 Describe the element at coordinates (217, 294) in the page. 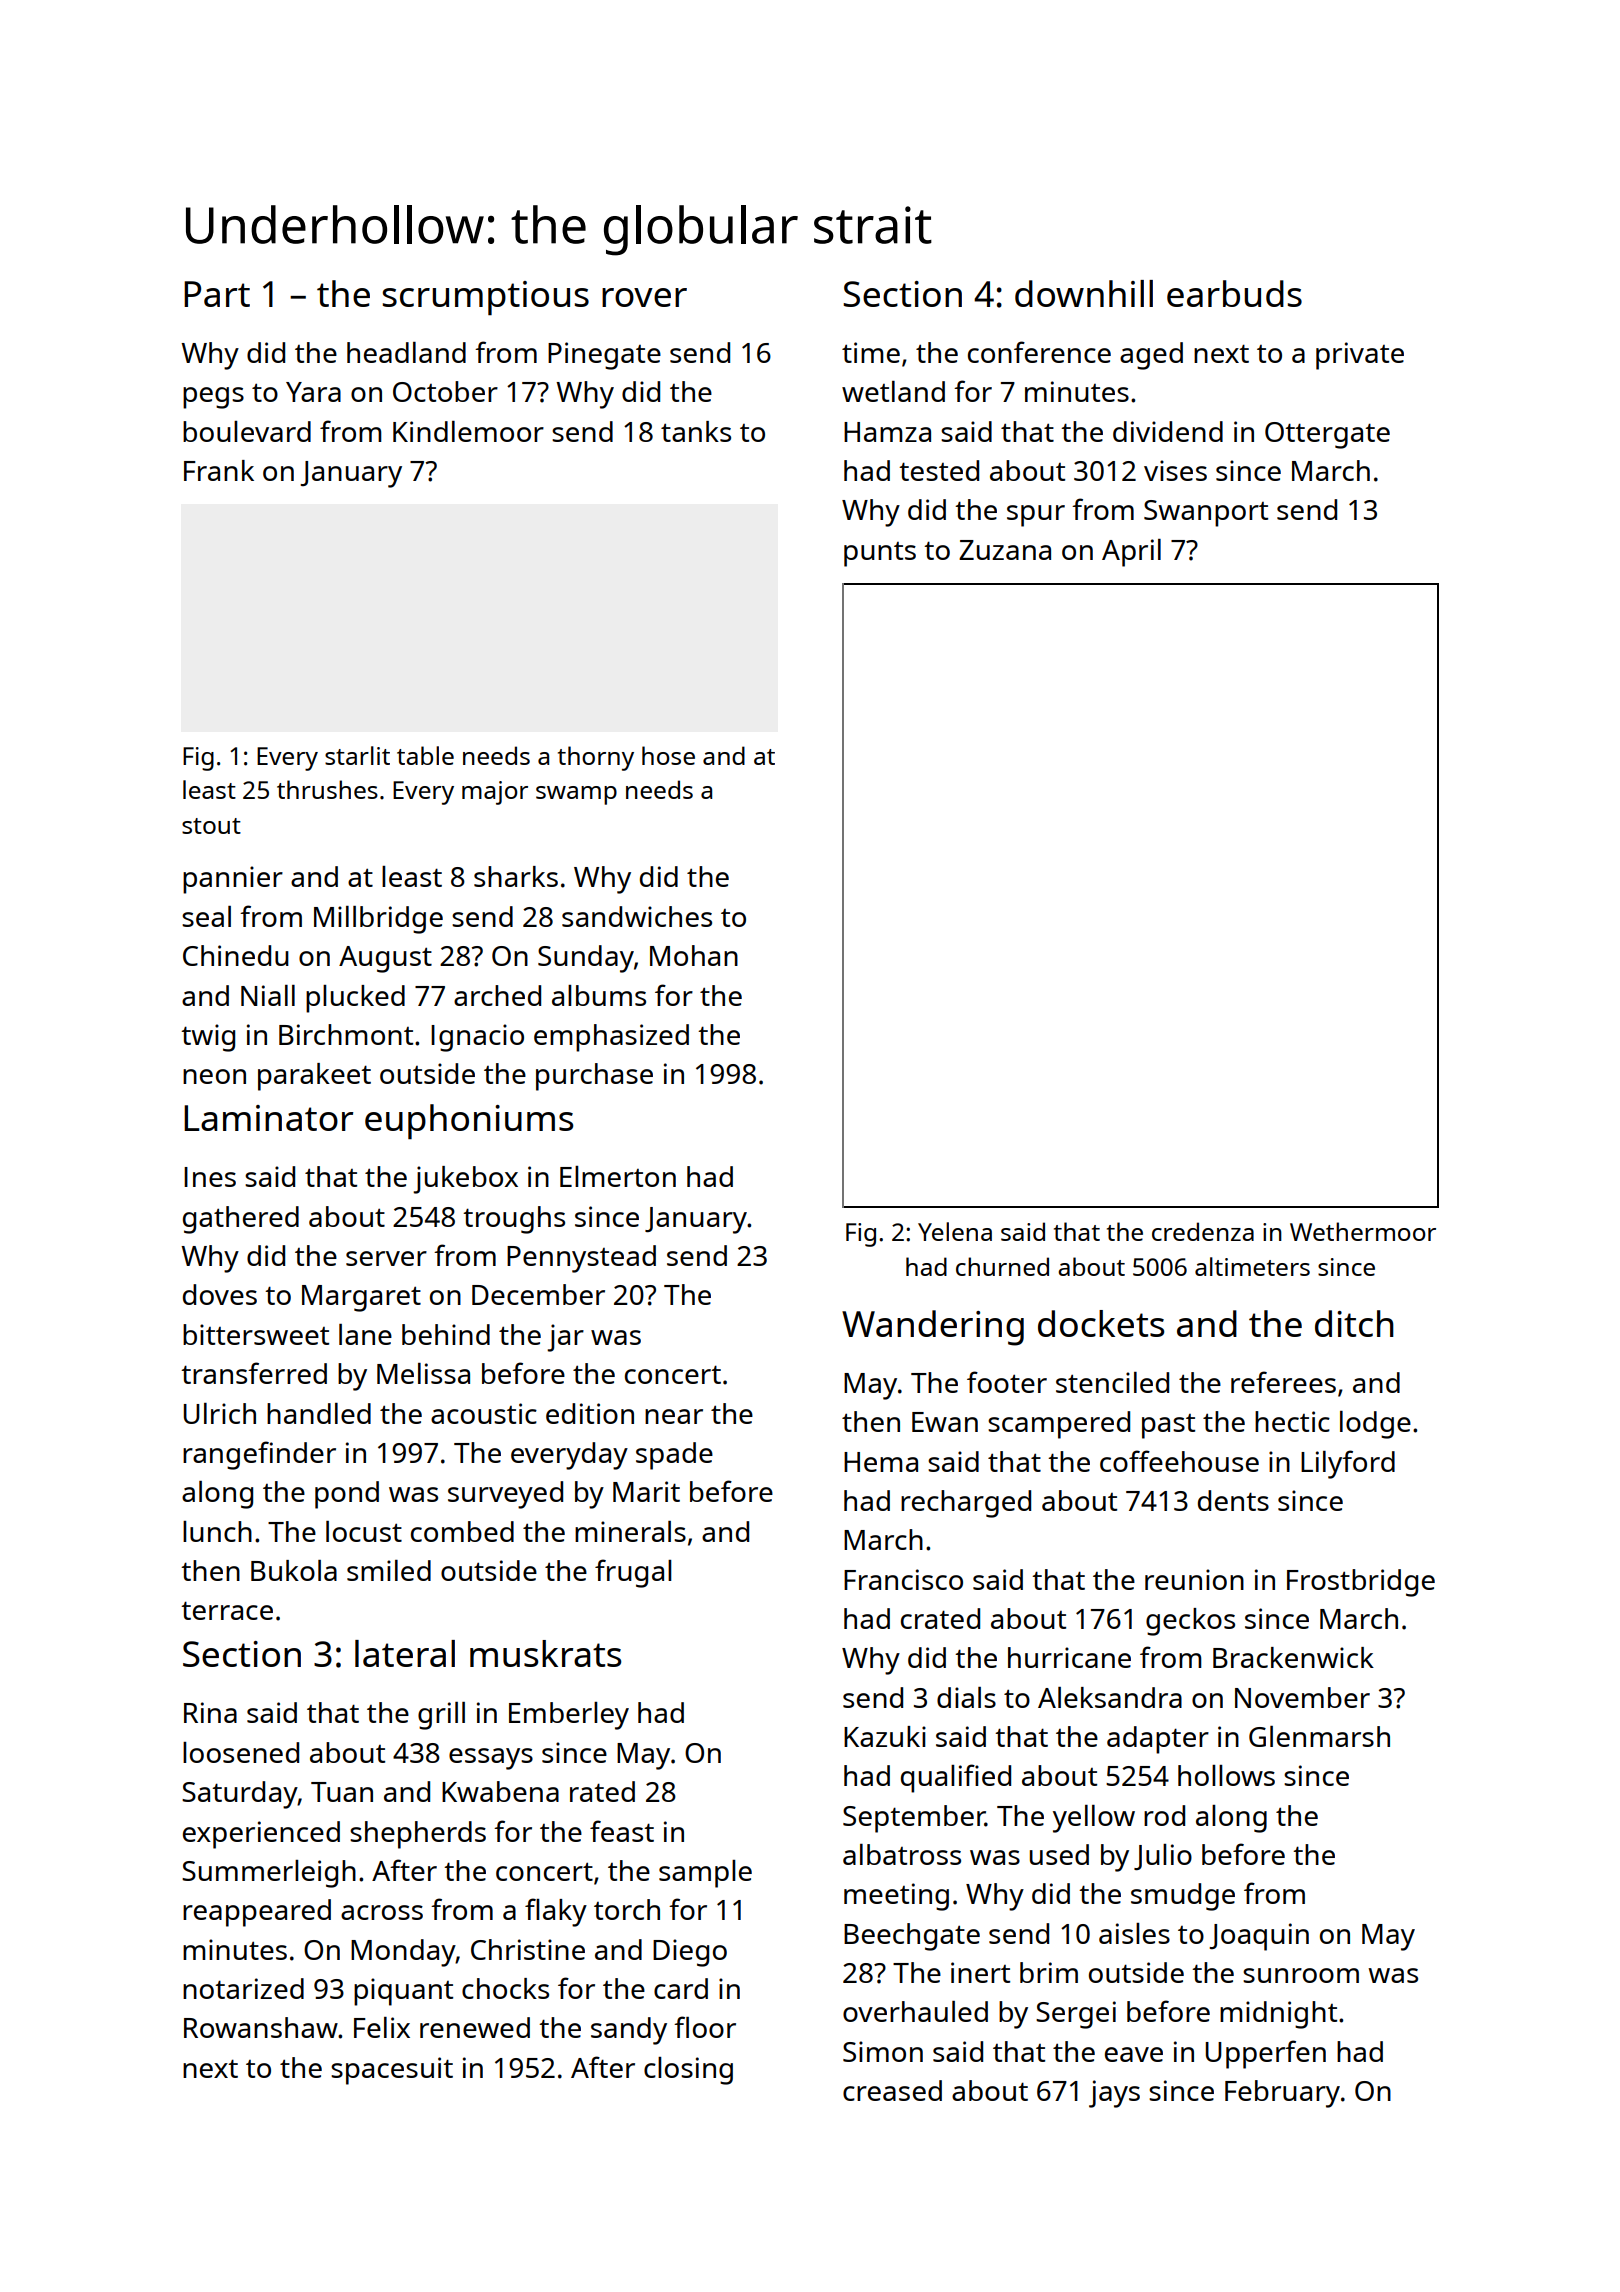

I see `Part` at that location.
